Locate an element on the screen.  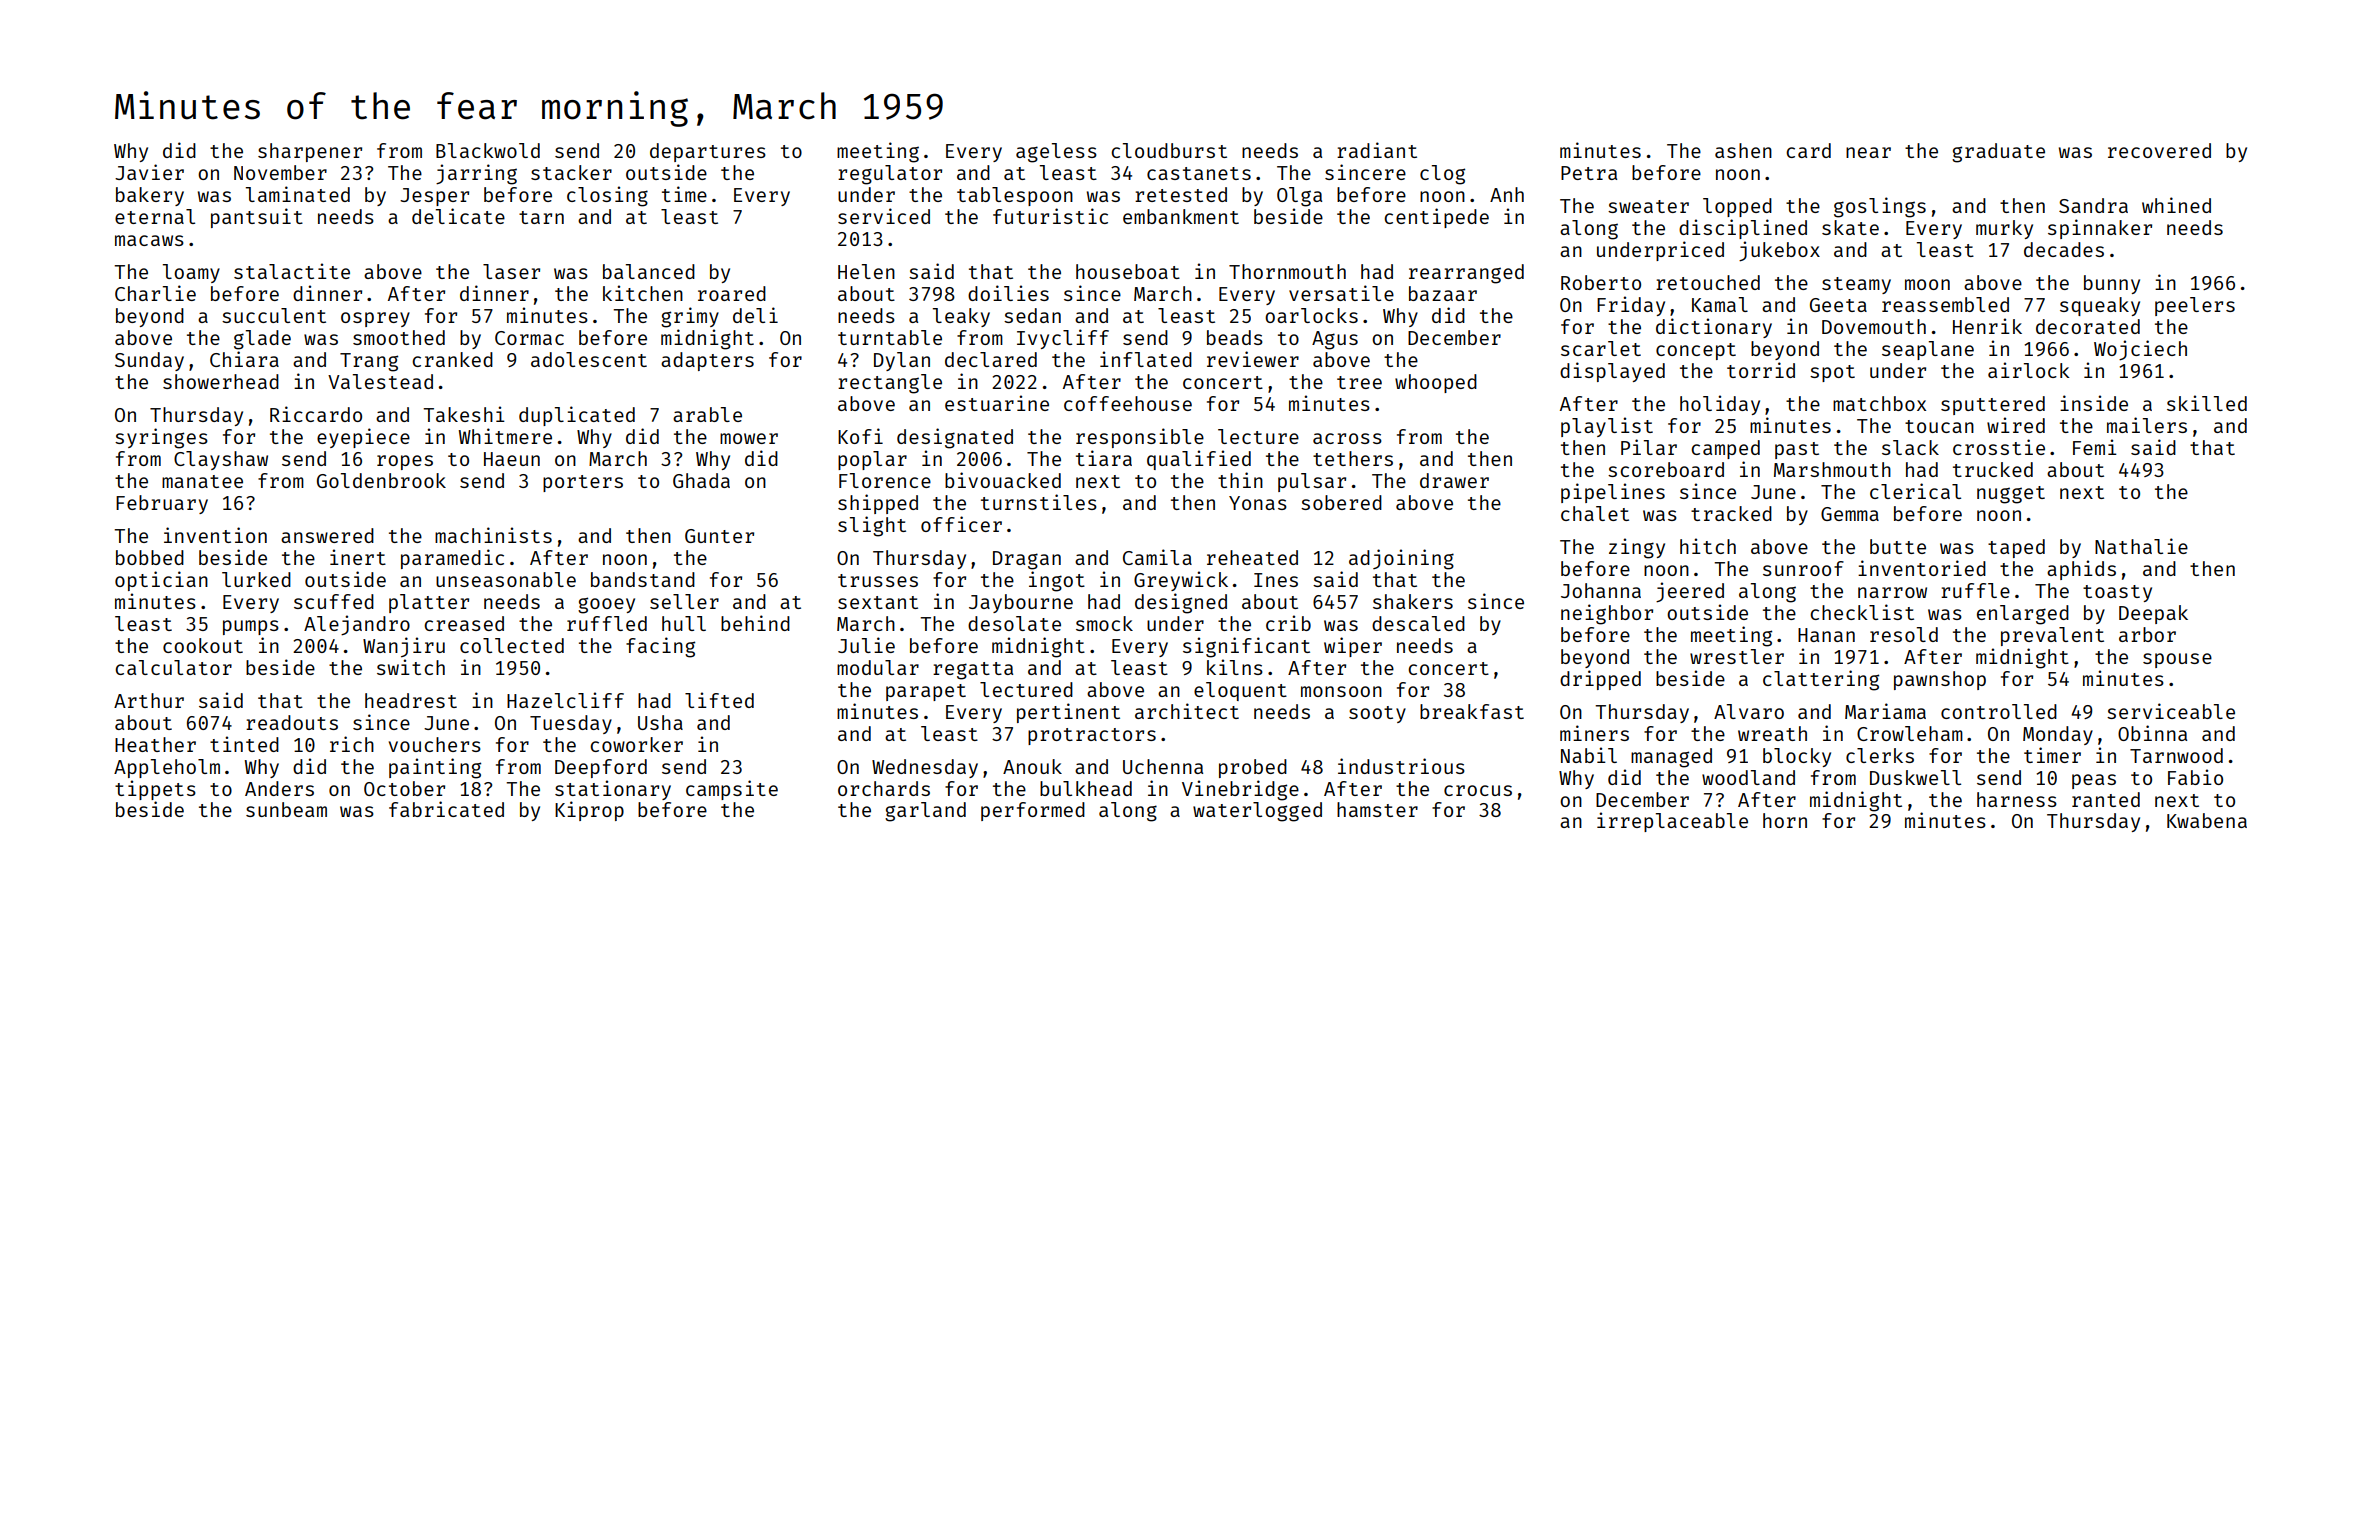
spot is located at coordinates (1832, 373).
